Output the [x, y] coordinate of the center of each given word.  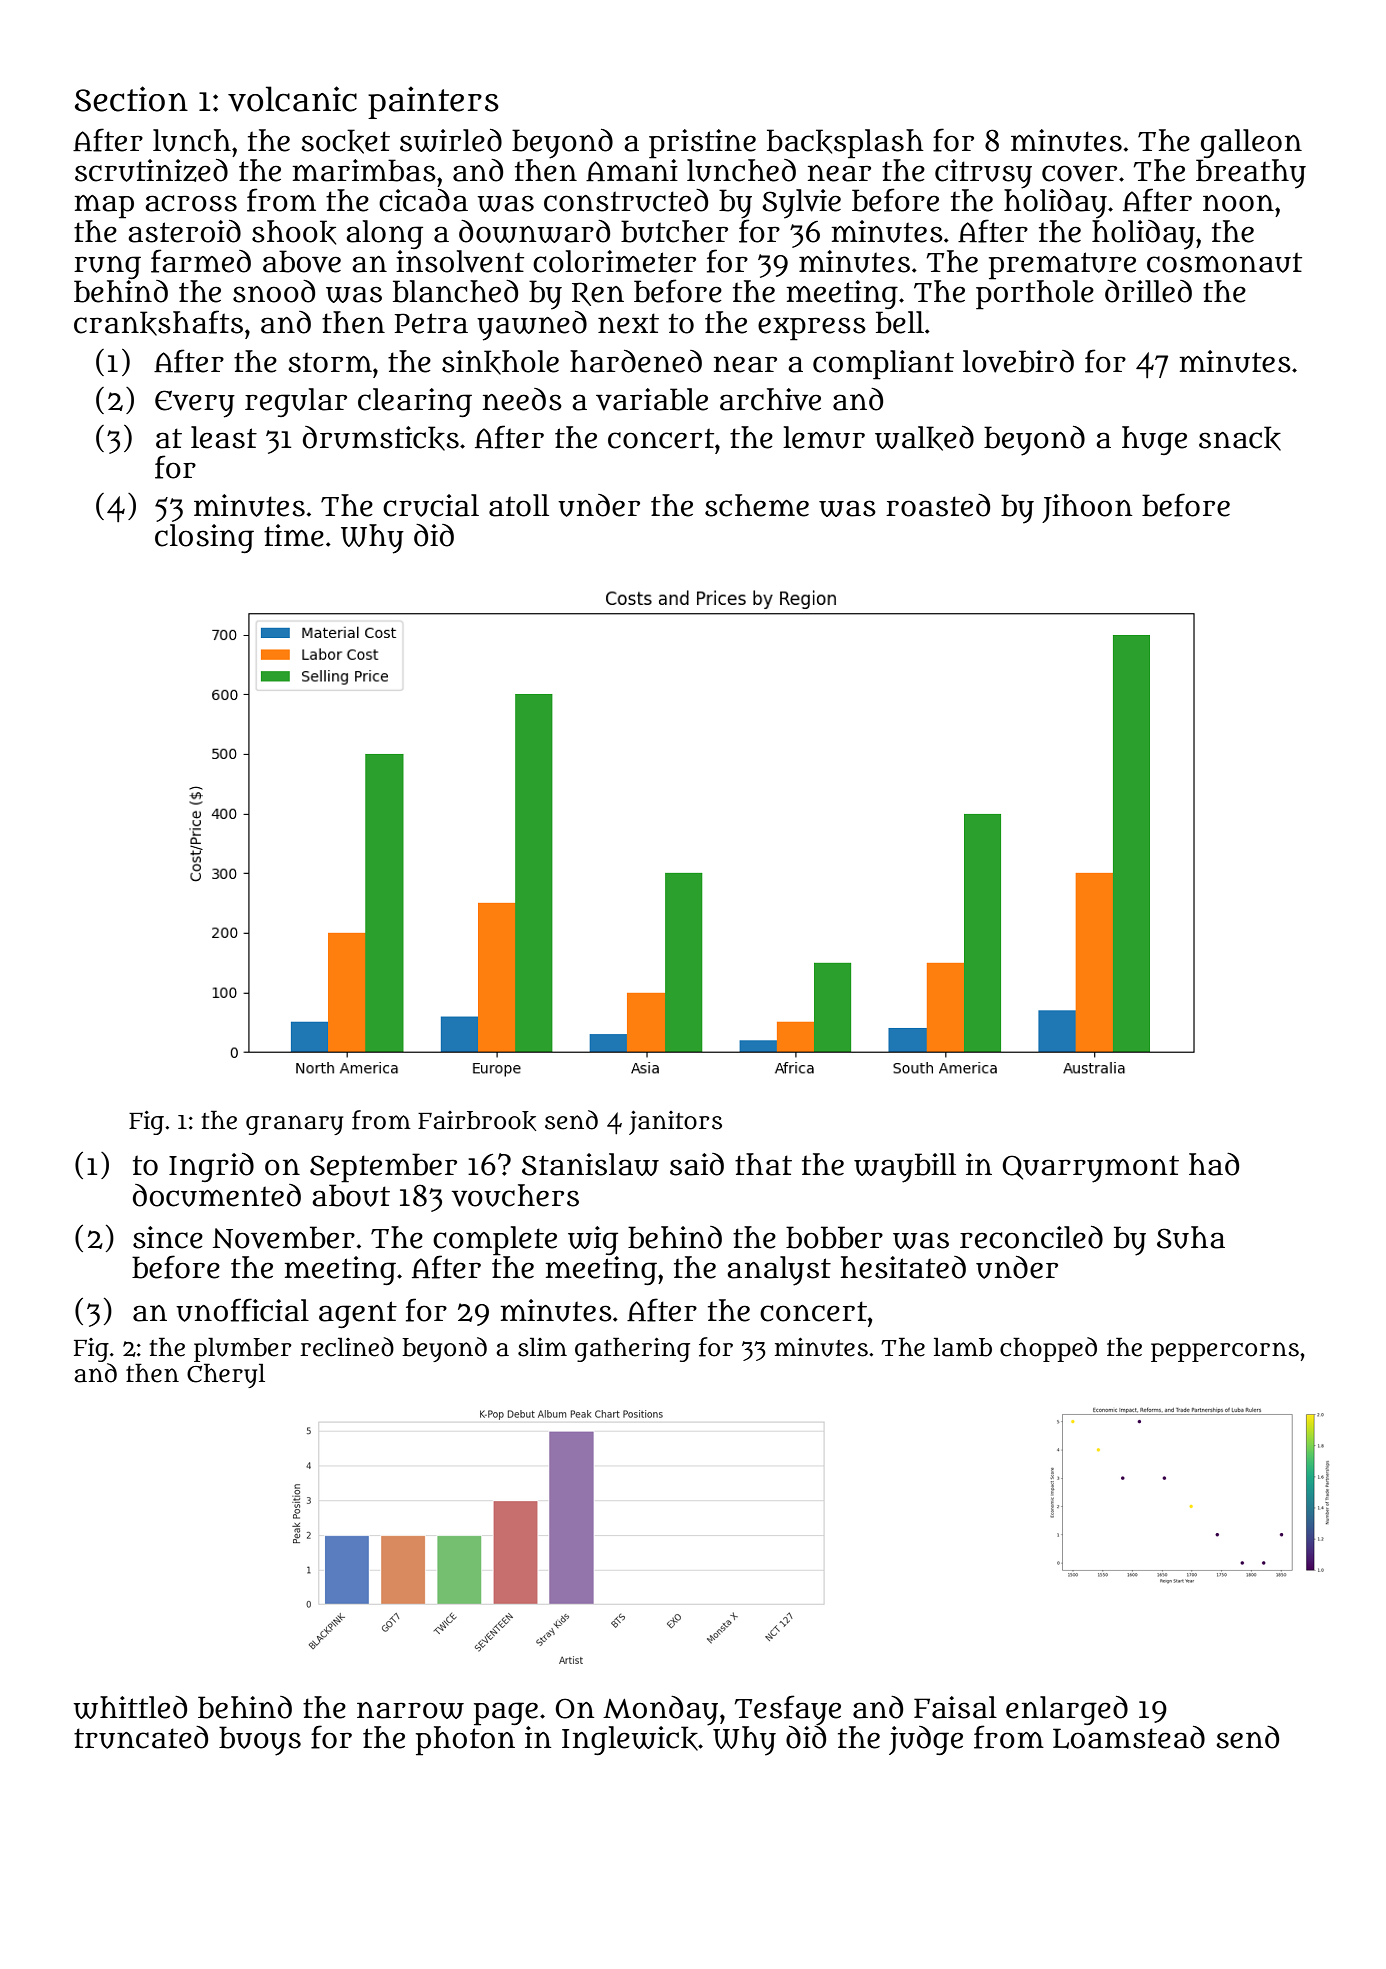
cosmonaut [1224, 262]
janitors [675, 1123]
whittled [130, 1707]
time [294, 535]
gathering [632, 1349]
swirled [451, 140]
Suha [1191, 1237]
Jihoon [1087, 508]
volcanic [292, 99]
